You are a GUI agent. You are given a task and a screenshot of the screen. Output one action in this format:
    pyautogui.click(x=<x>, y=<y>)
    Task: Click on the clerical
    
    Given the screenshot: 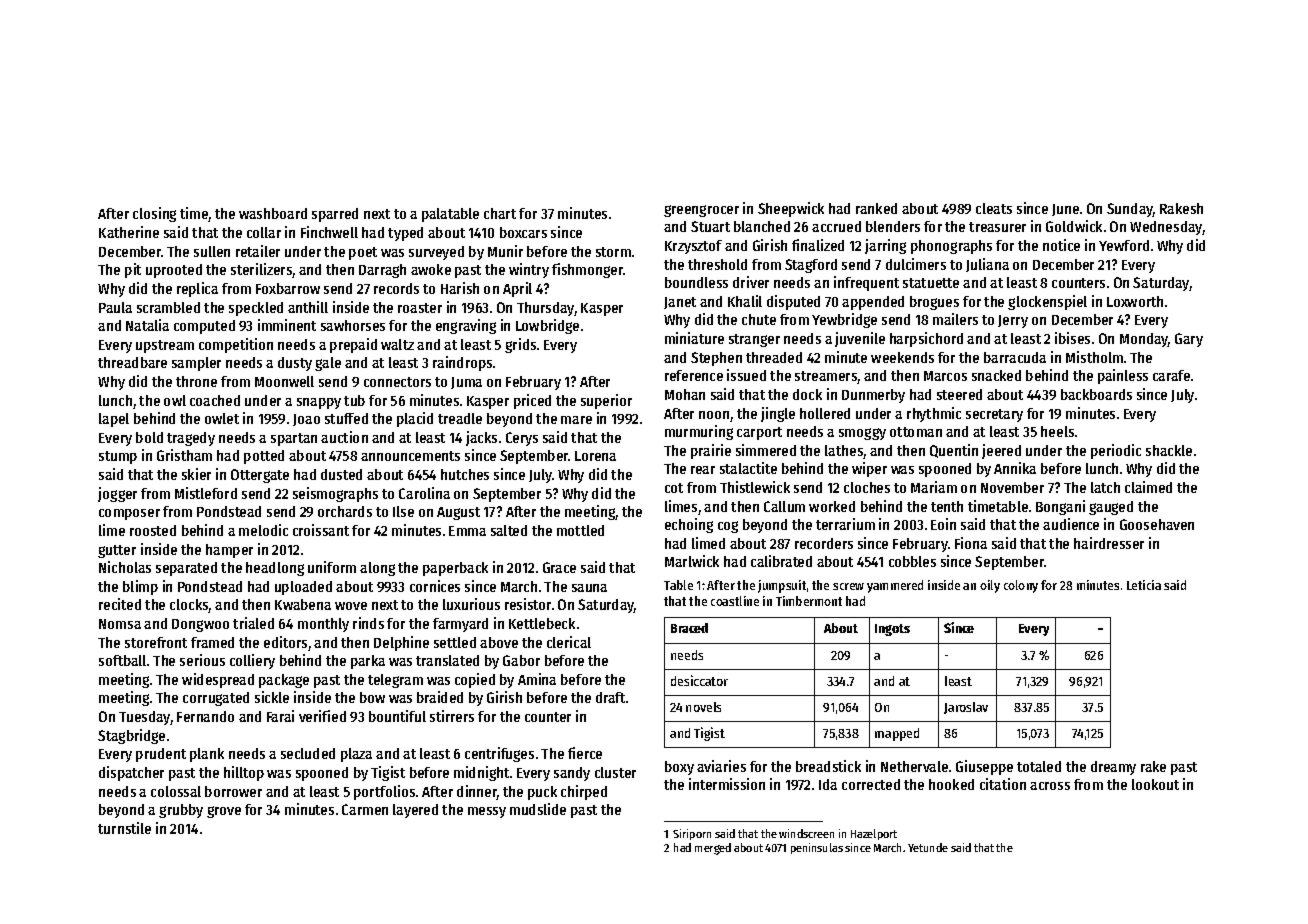 What is the action you would take?
    pyautogui.click(x=569, y=642)
